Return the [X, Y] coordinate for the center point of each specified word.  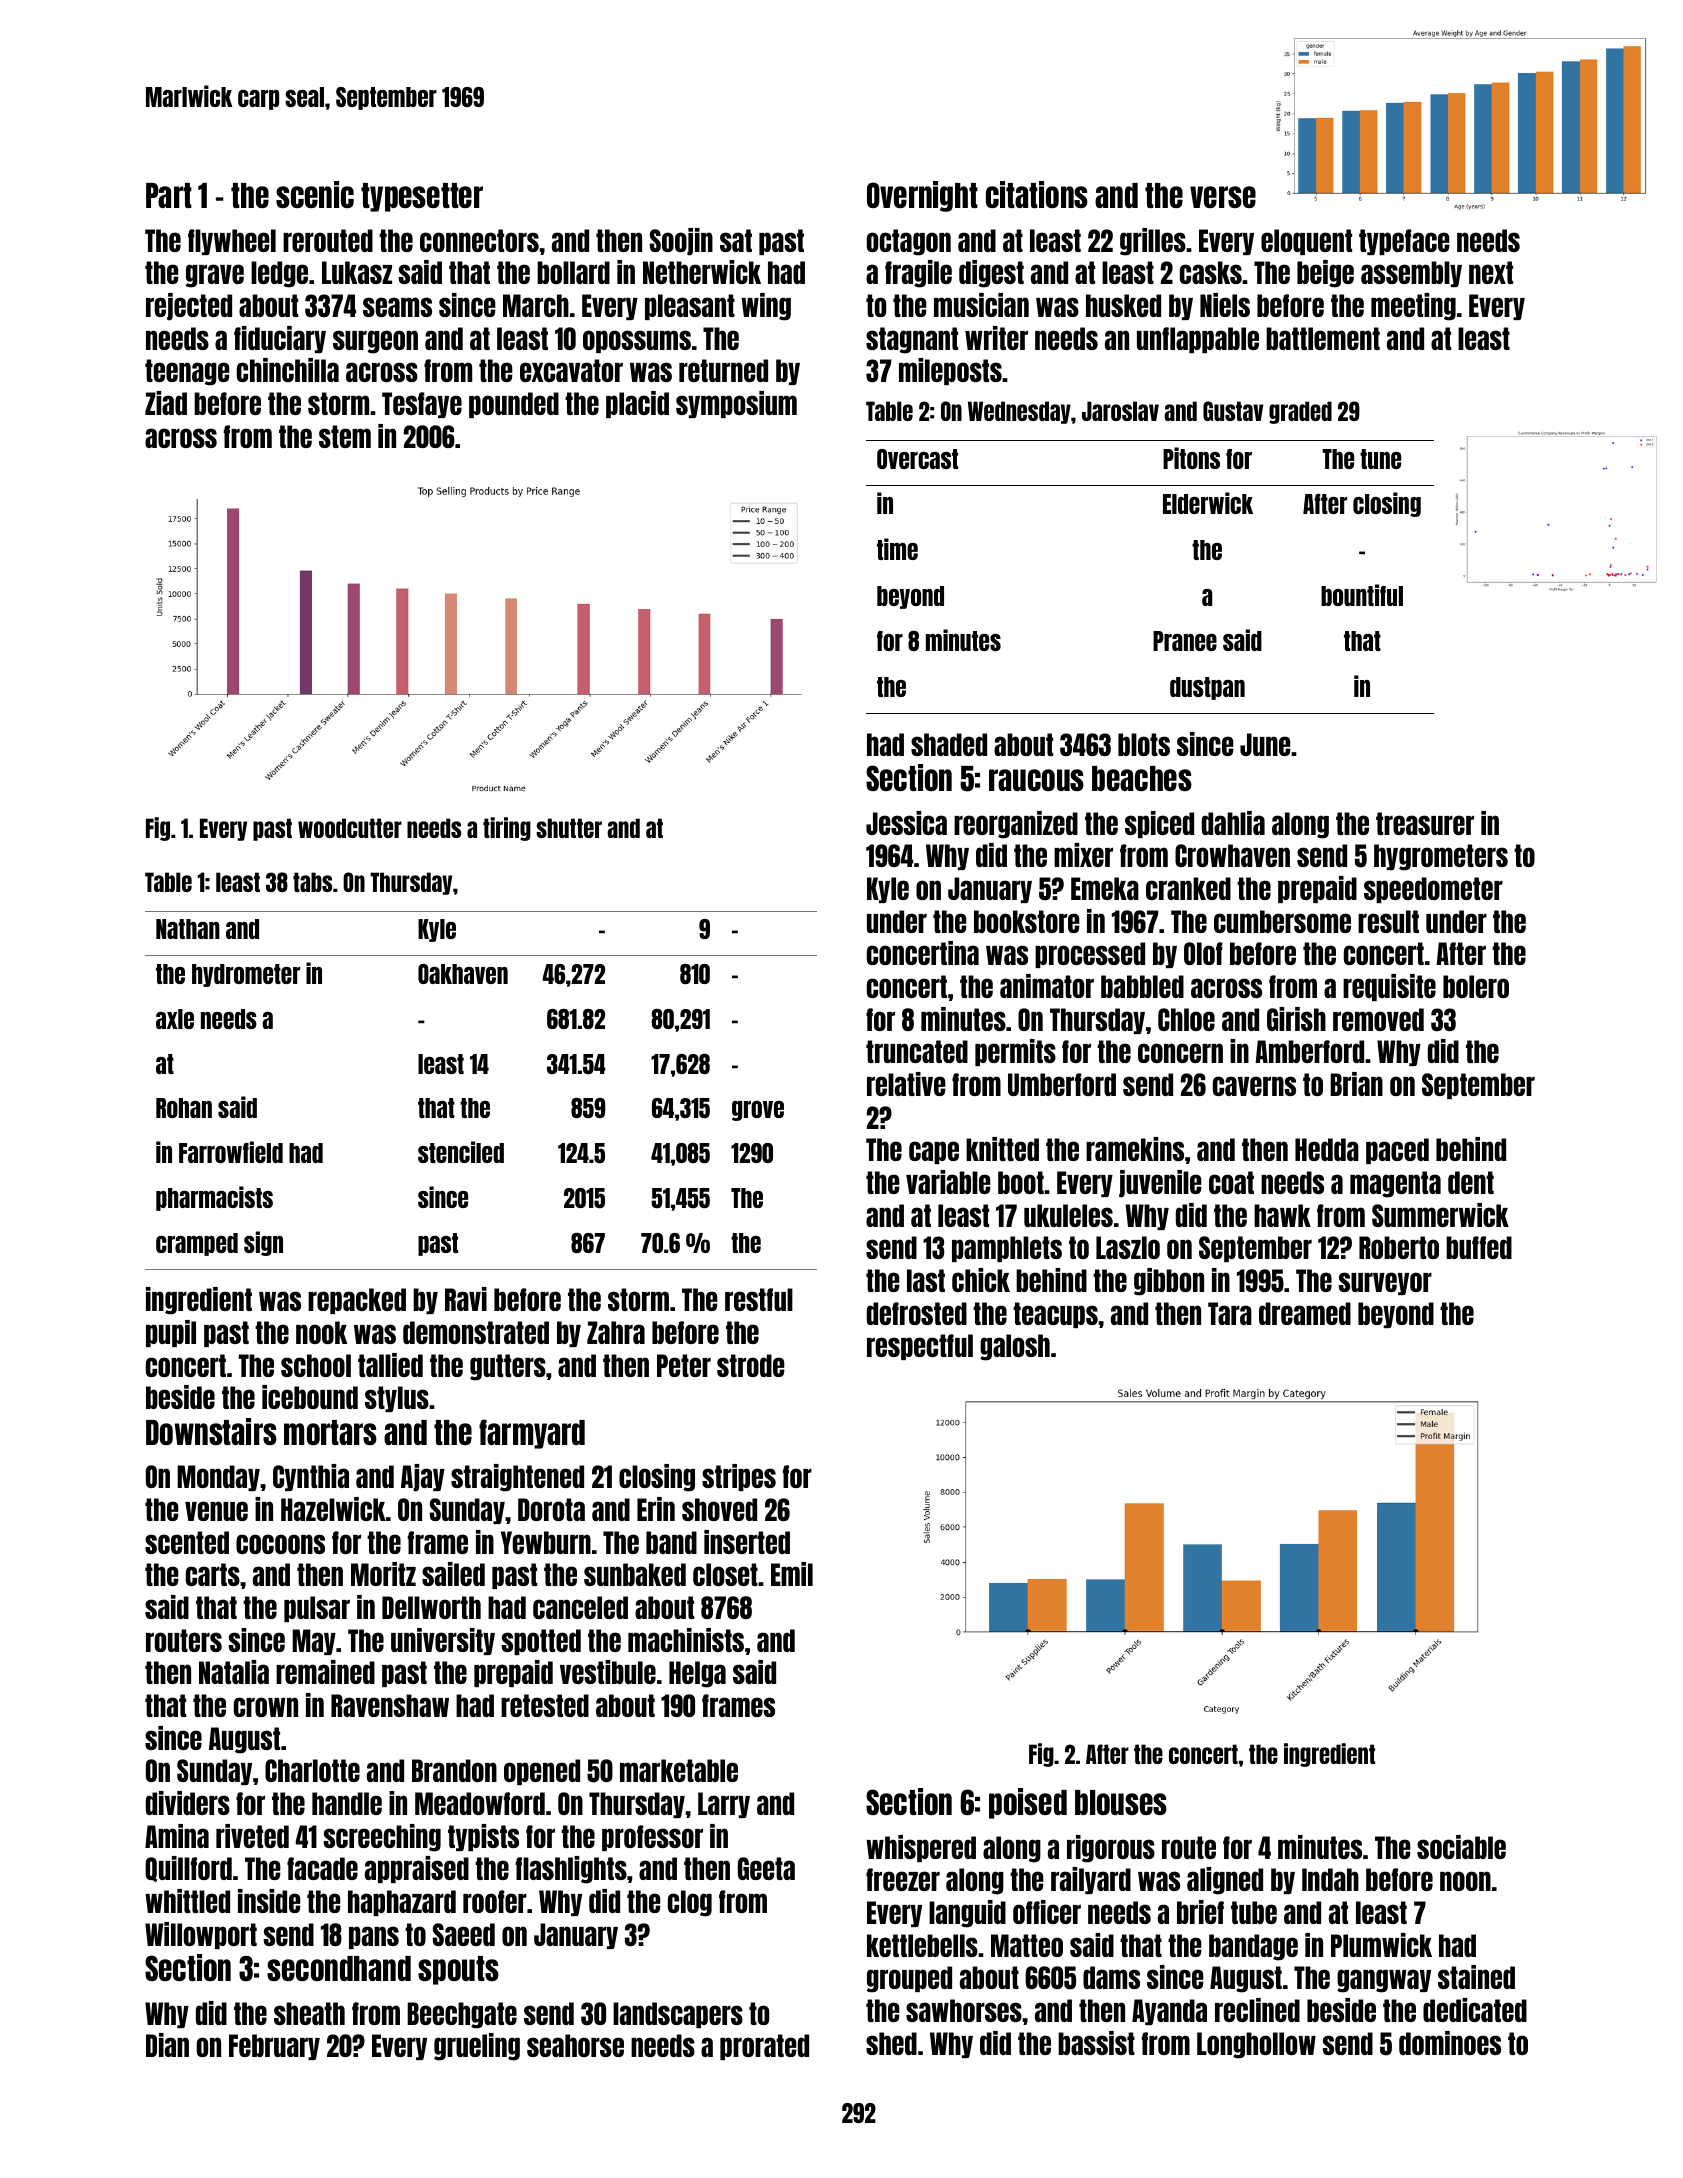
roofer [495, 1901]
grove [758, 1111]
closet [725, 1574]
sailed [453, 1574]
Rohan [184, 1108]
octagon [909, 242]
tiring [507, 829]
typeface [1404, 242]
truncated [917, 1051]
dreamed [1305, 1313]
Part [169, 195]
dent [1471, 1182]
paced [1397, 1151]
